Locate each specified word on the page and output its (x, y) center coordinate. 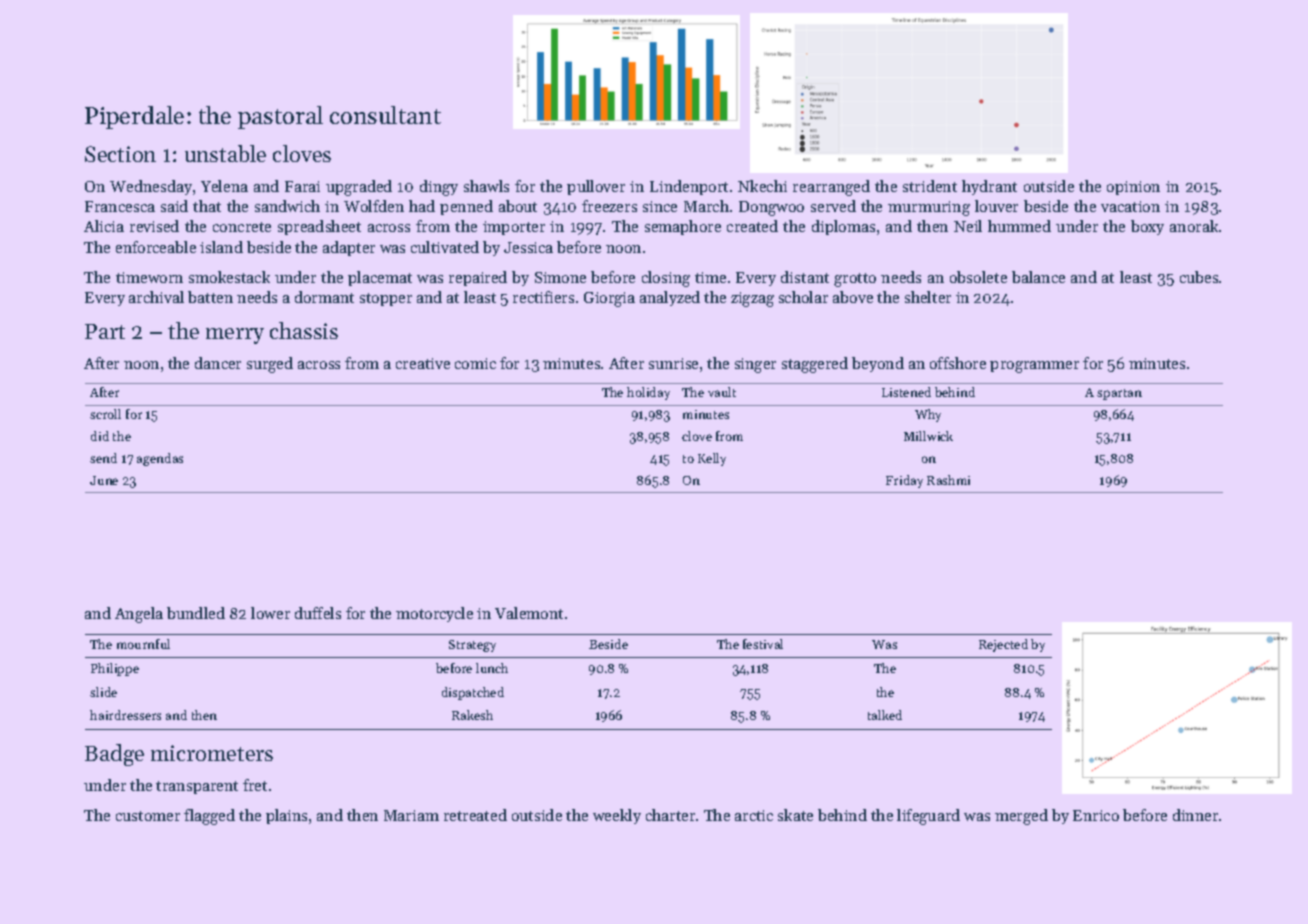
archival (156, 297)
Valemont (529, 613)
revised (154, 226)
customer (148, 816)
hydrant (989, 187)
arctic (754, 815)
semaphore (683, 227)
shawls (486, 186)
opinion (1133, 188)
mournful (143, 644)
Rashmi (948, 480)
